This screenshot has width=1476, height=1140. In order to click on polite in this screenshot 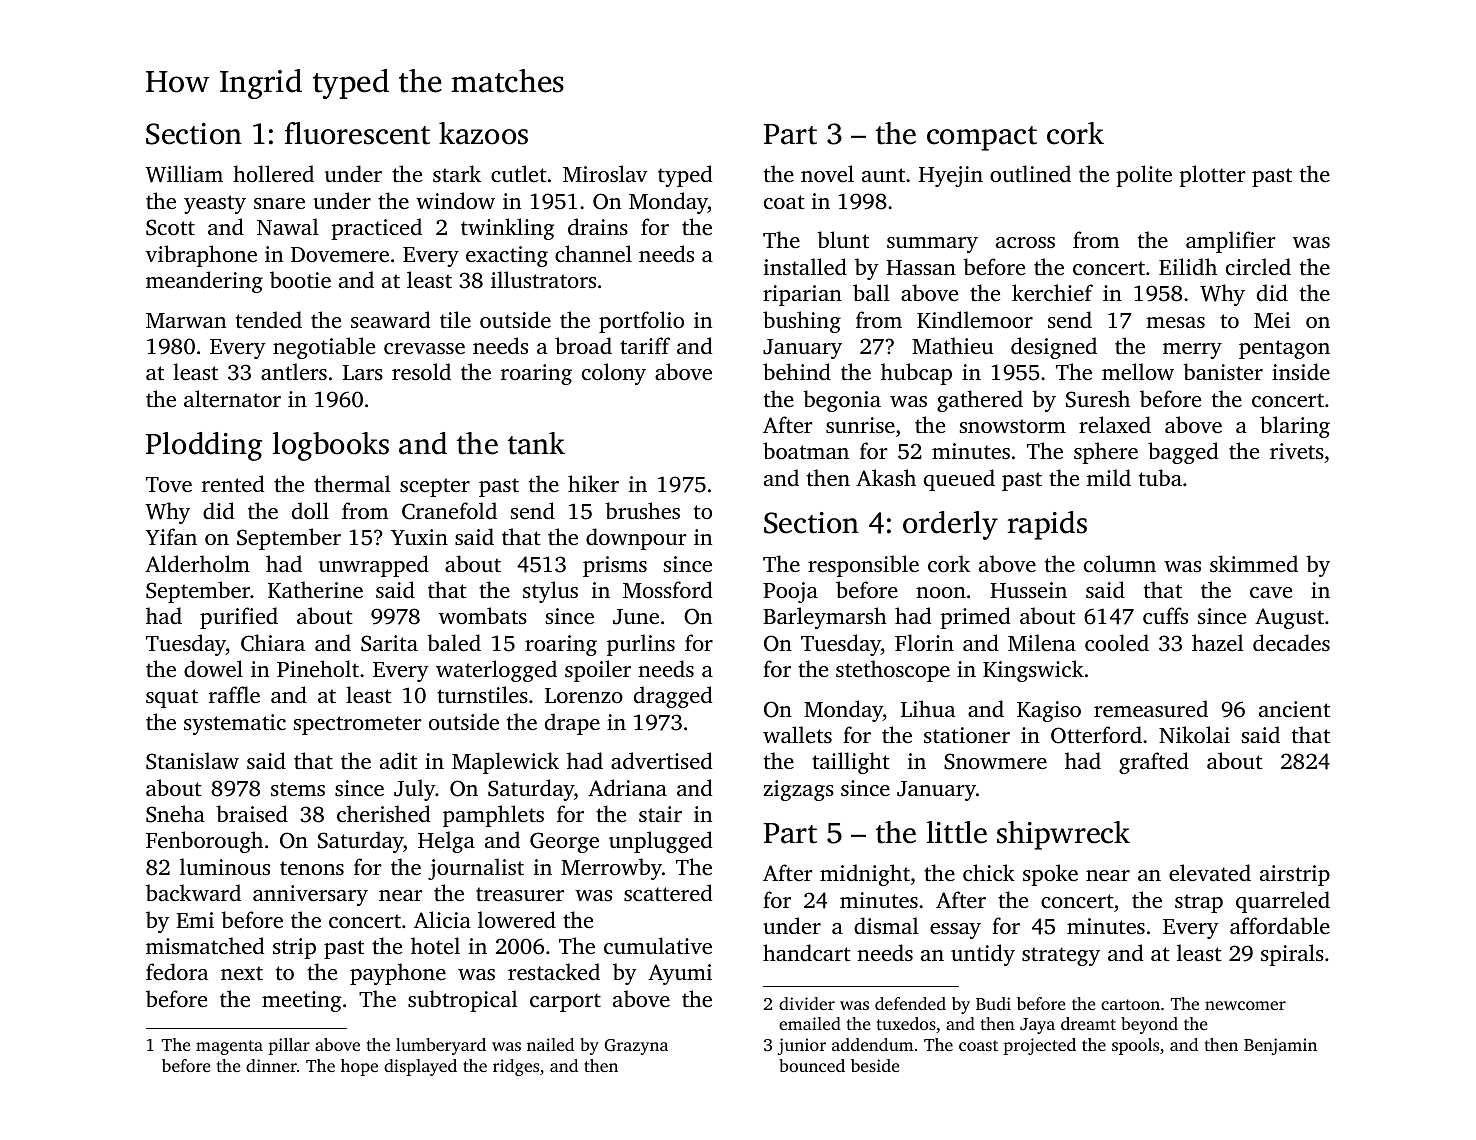, I will do `click(1144, 176)`.
